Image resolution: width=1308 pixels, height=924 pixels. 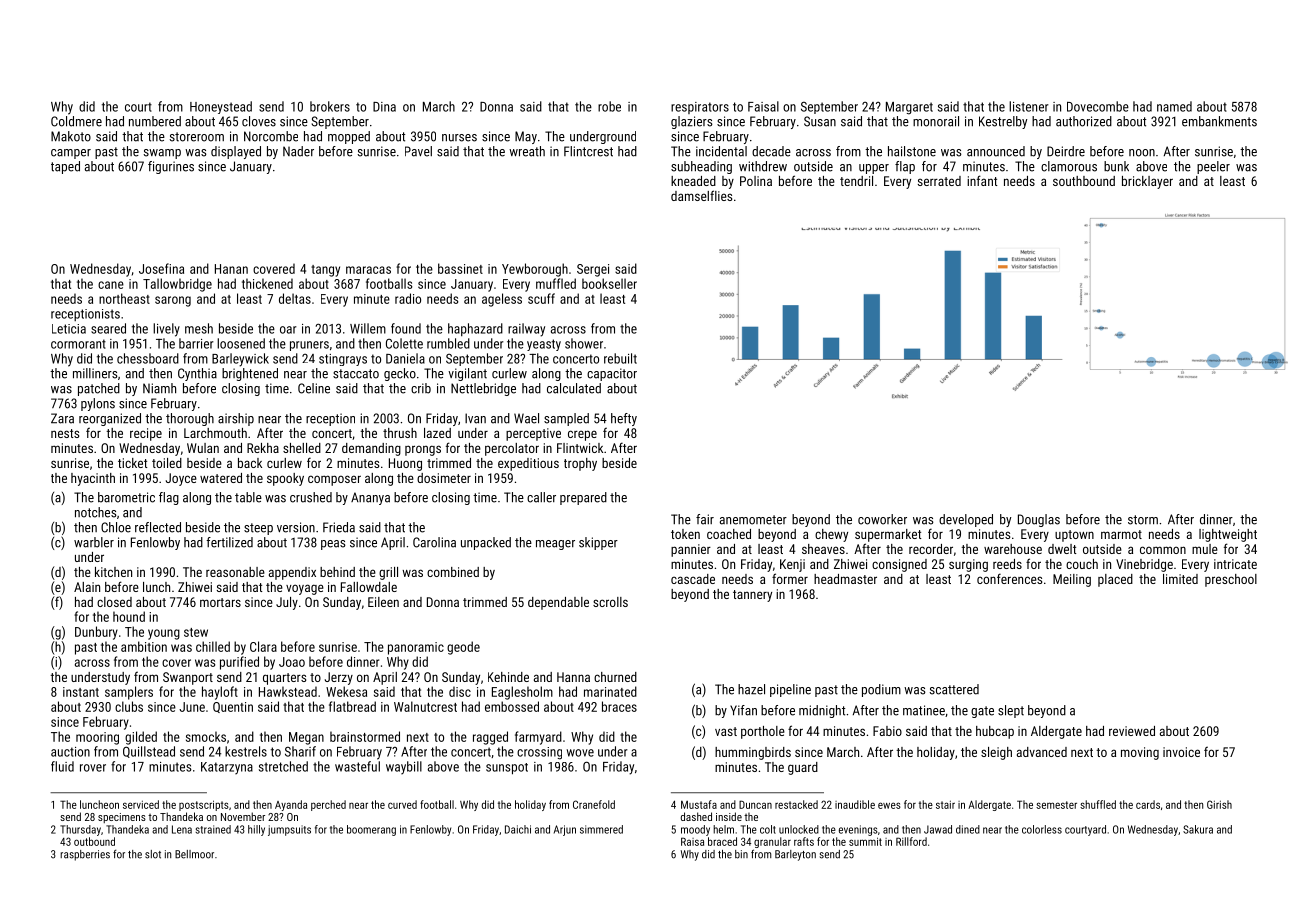 I want to click on bricklayer, so click(x=1147, y=182).
